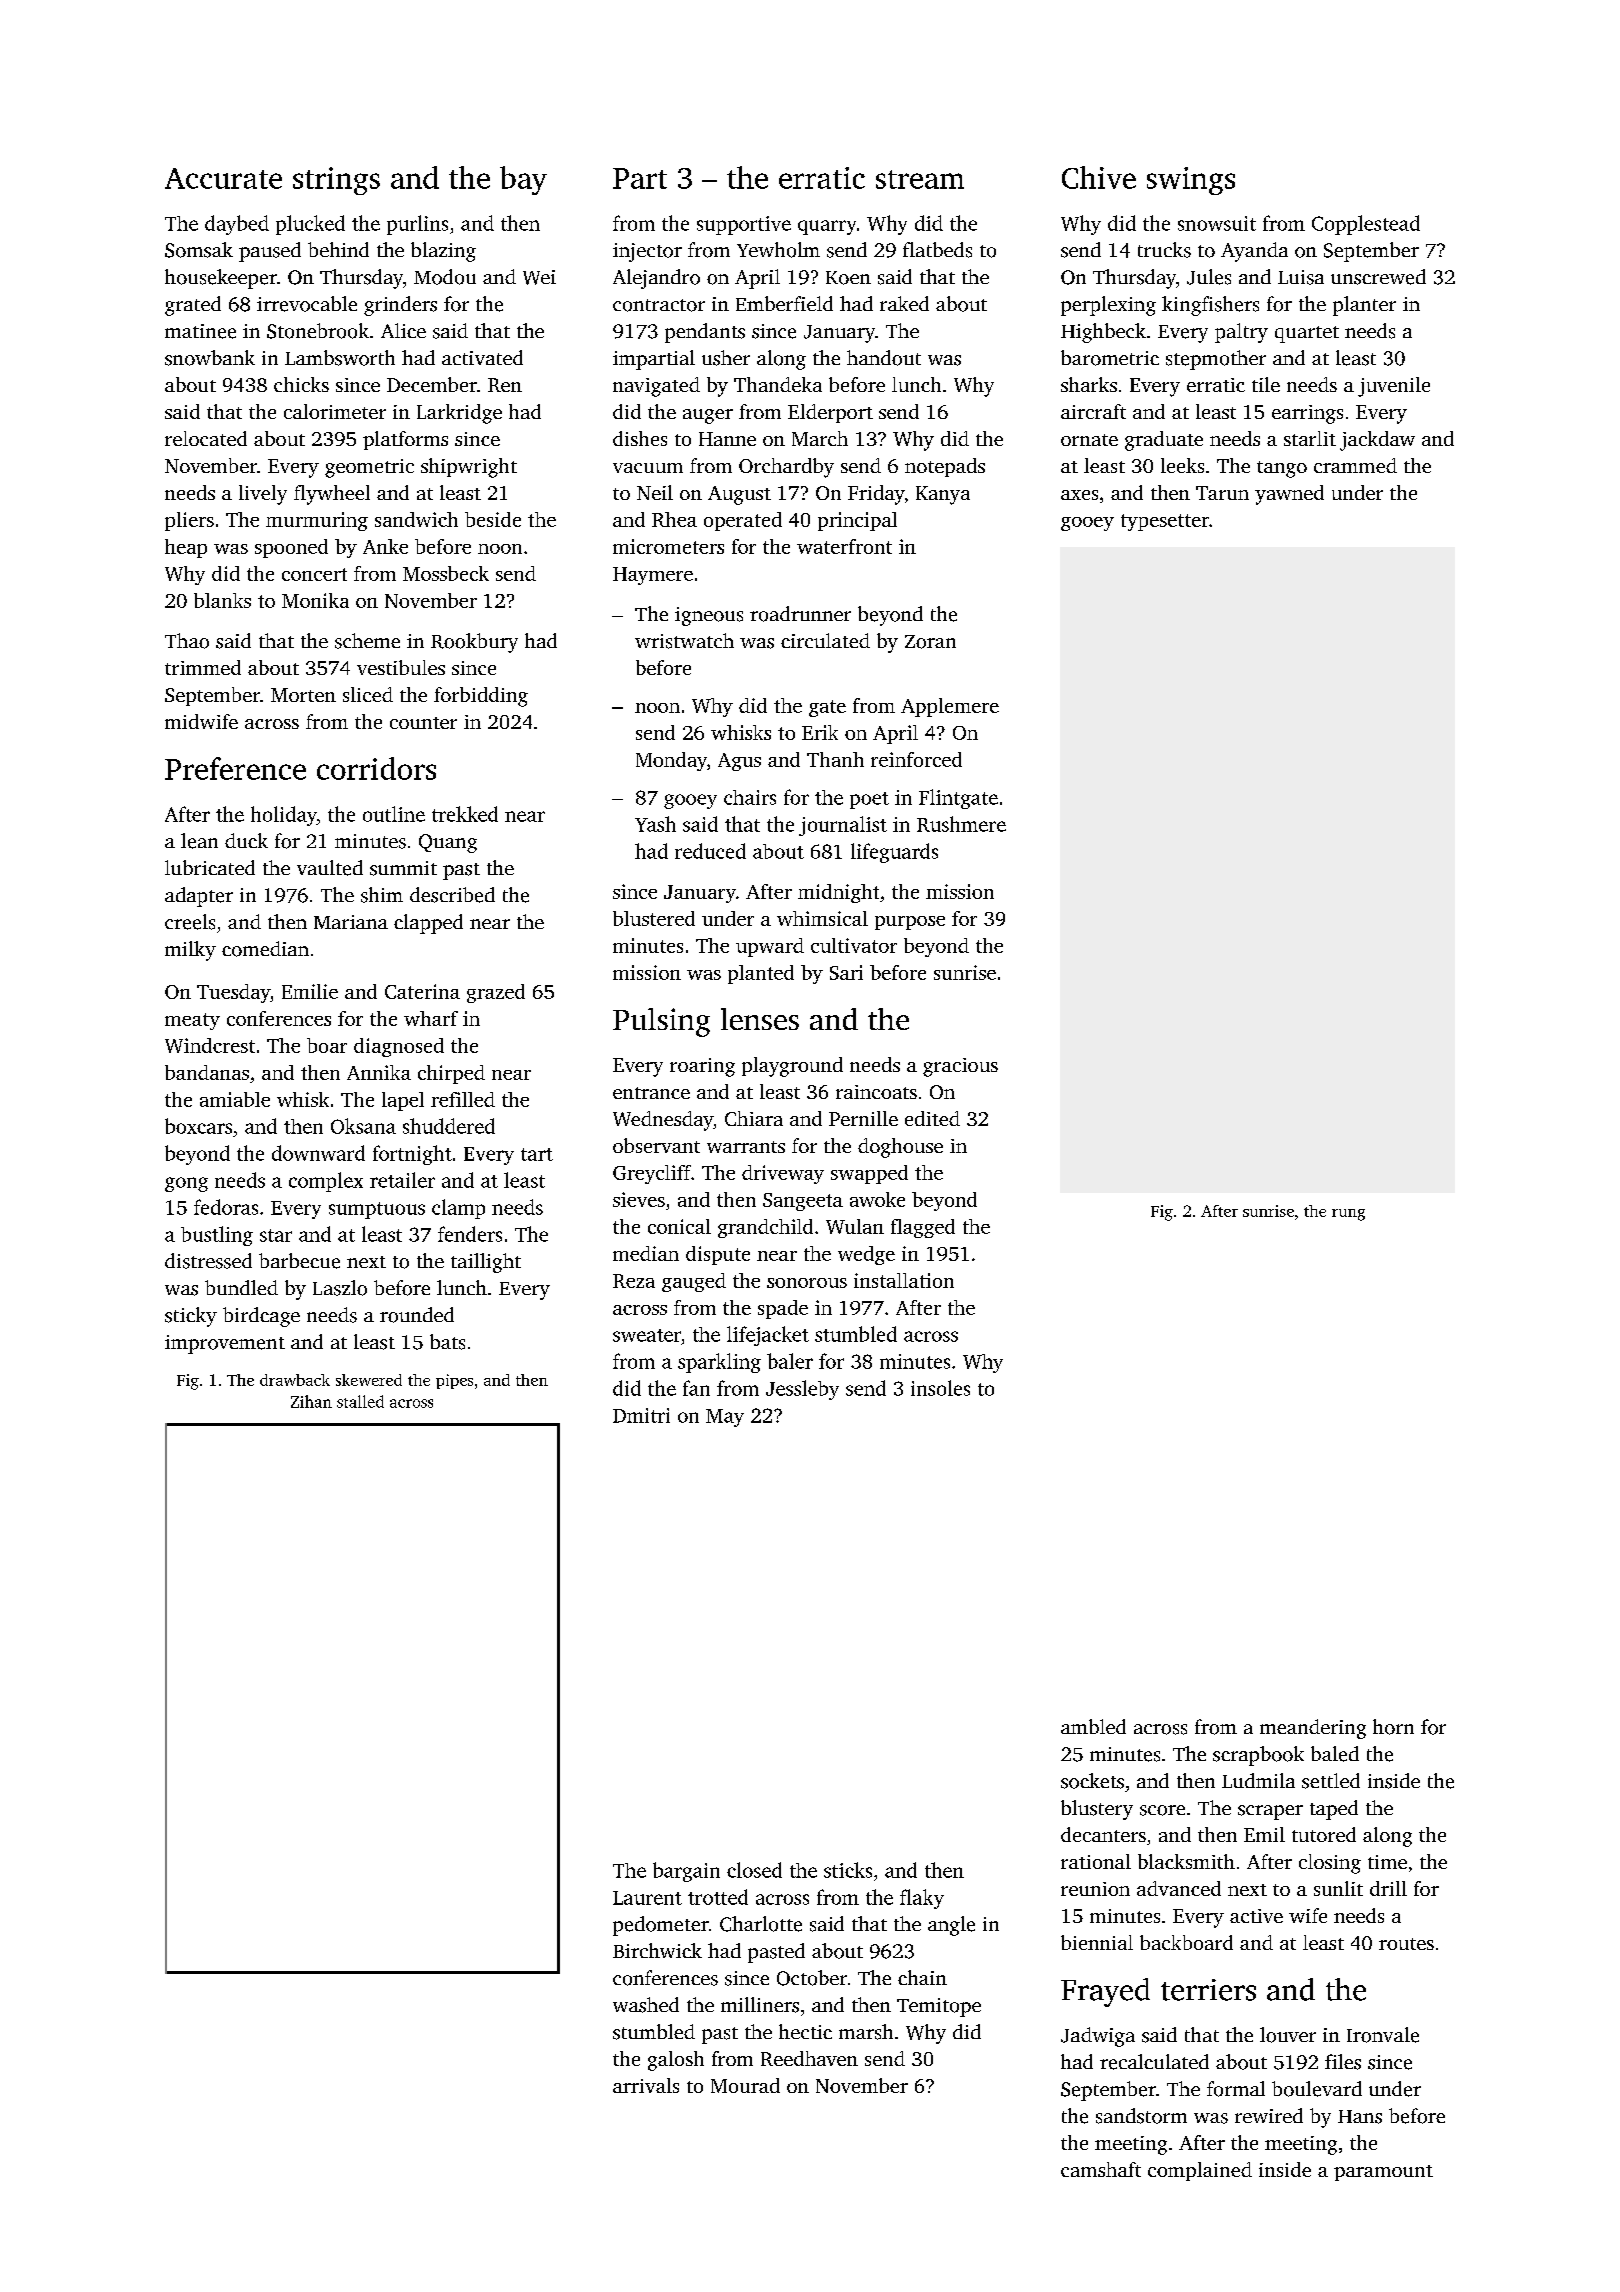  What do you see at coordinates (379, 1072) in the document?
I see `Annika` at bounding box center [379, 1072].
